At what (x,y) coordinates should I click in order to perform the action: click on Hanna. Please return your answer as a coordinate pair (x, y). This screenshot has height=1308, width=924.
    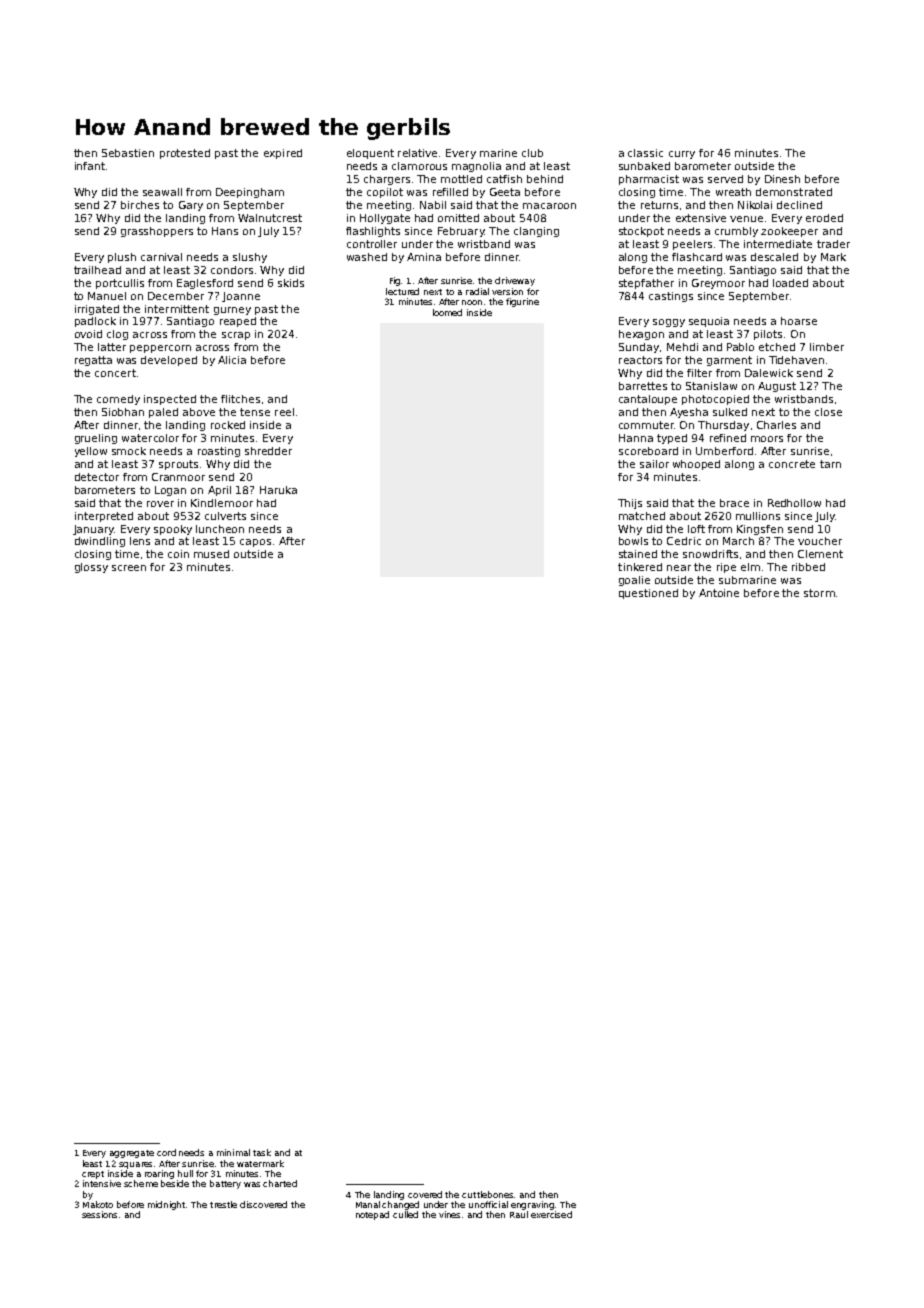
    Looking at the image, I should click on (636, 438).
